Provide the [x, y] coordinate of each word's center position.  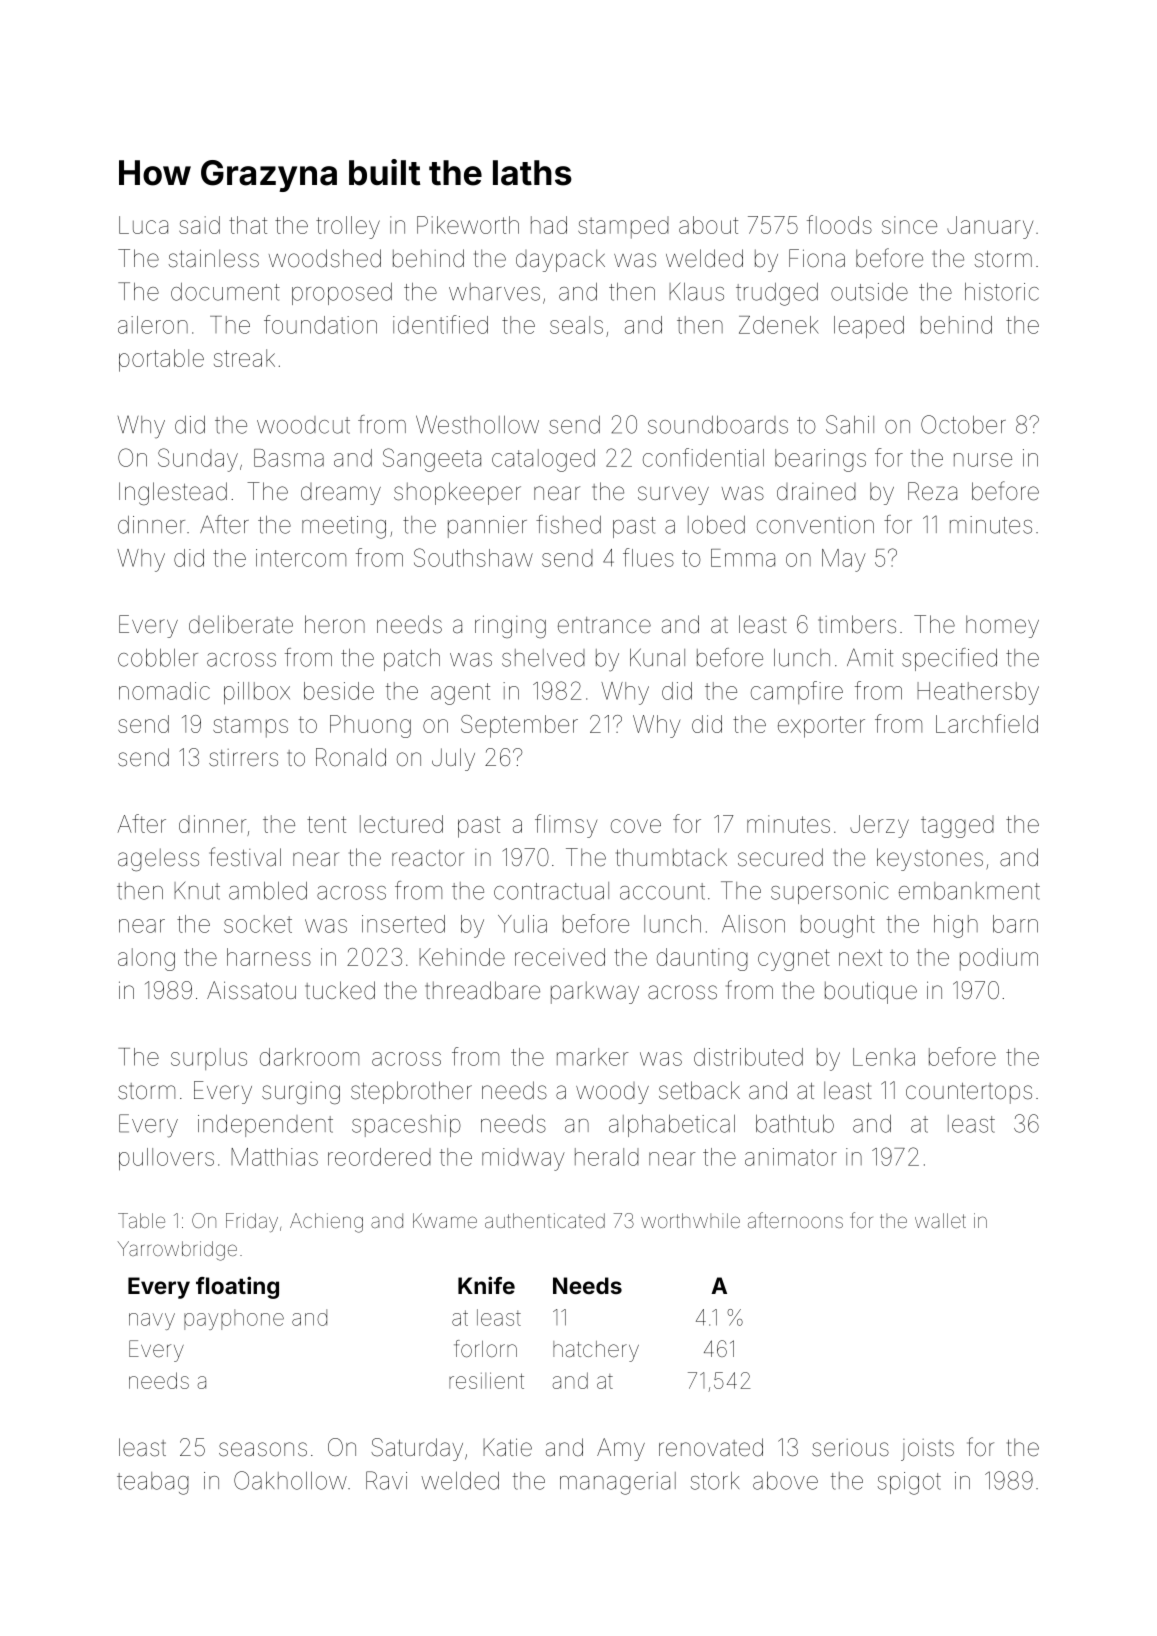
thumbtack [671, 857]
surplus [209, 1059]
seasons [263, 1449]
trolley [348, 227]
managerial [618, 1483]
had [549, 225]
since [909, 225]
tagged [957, 826]
